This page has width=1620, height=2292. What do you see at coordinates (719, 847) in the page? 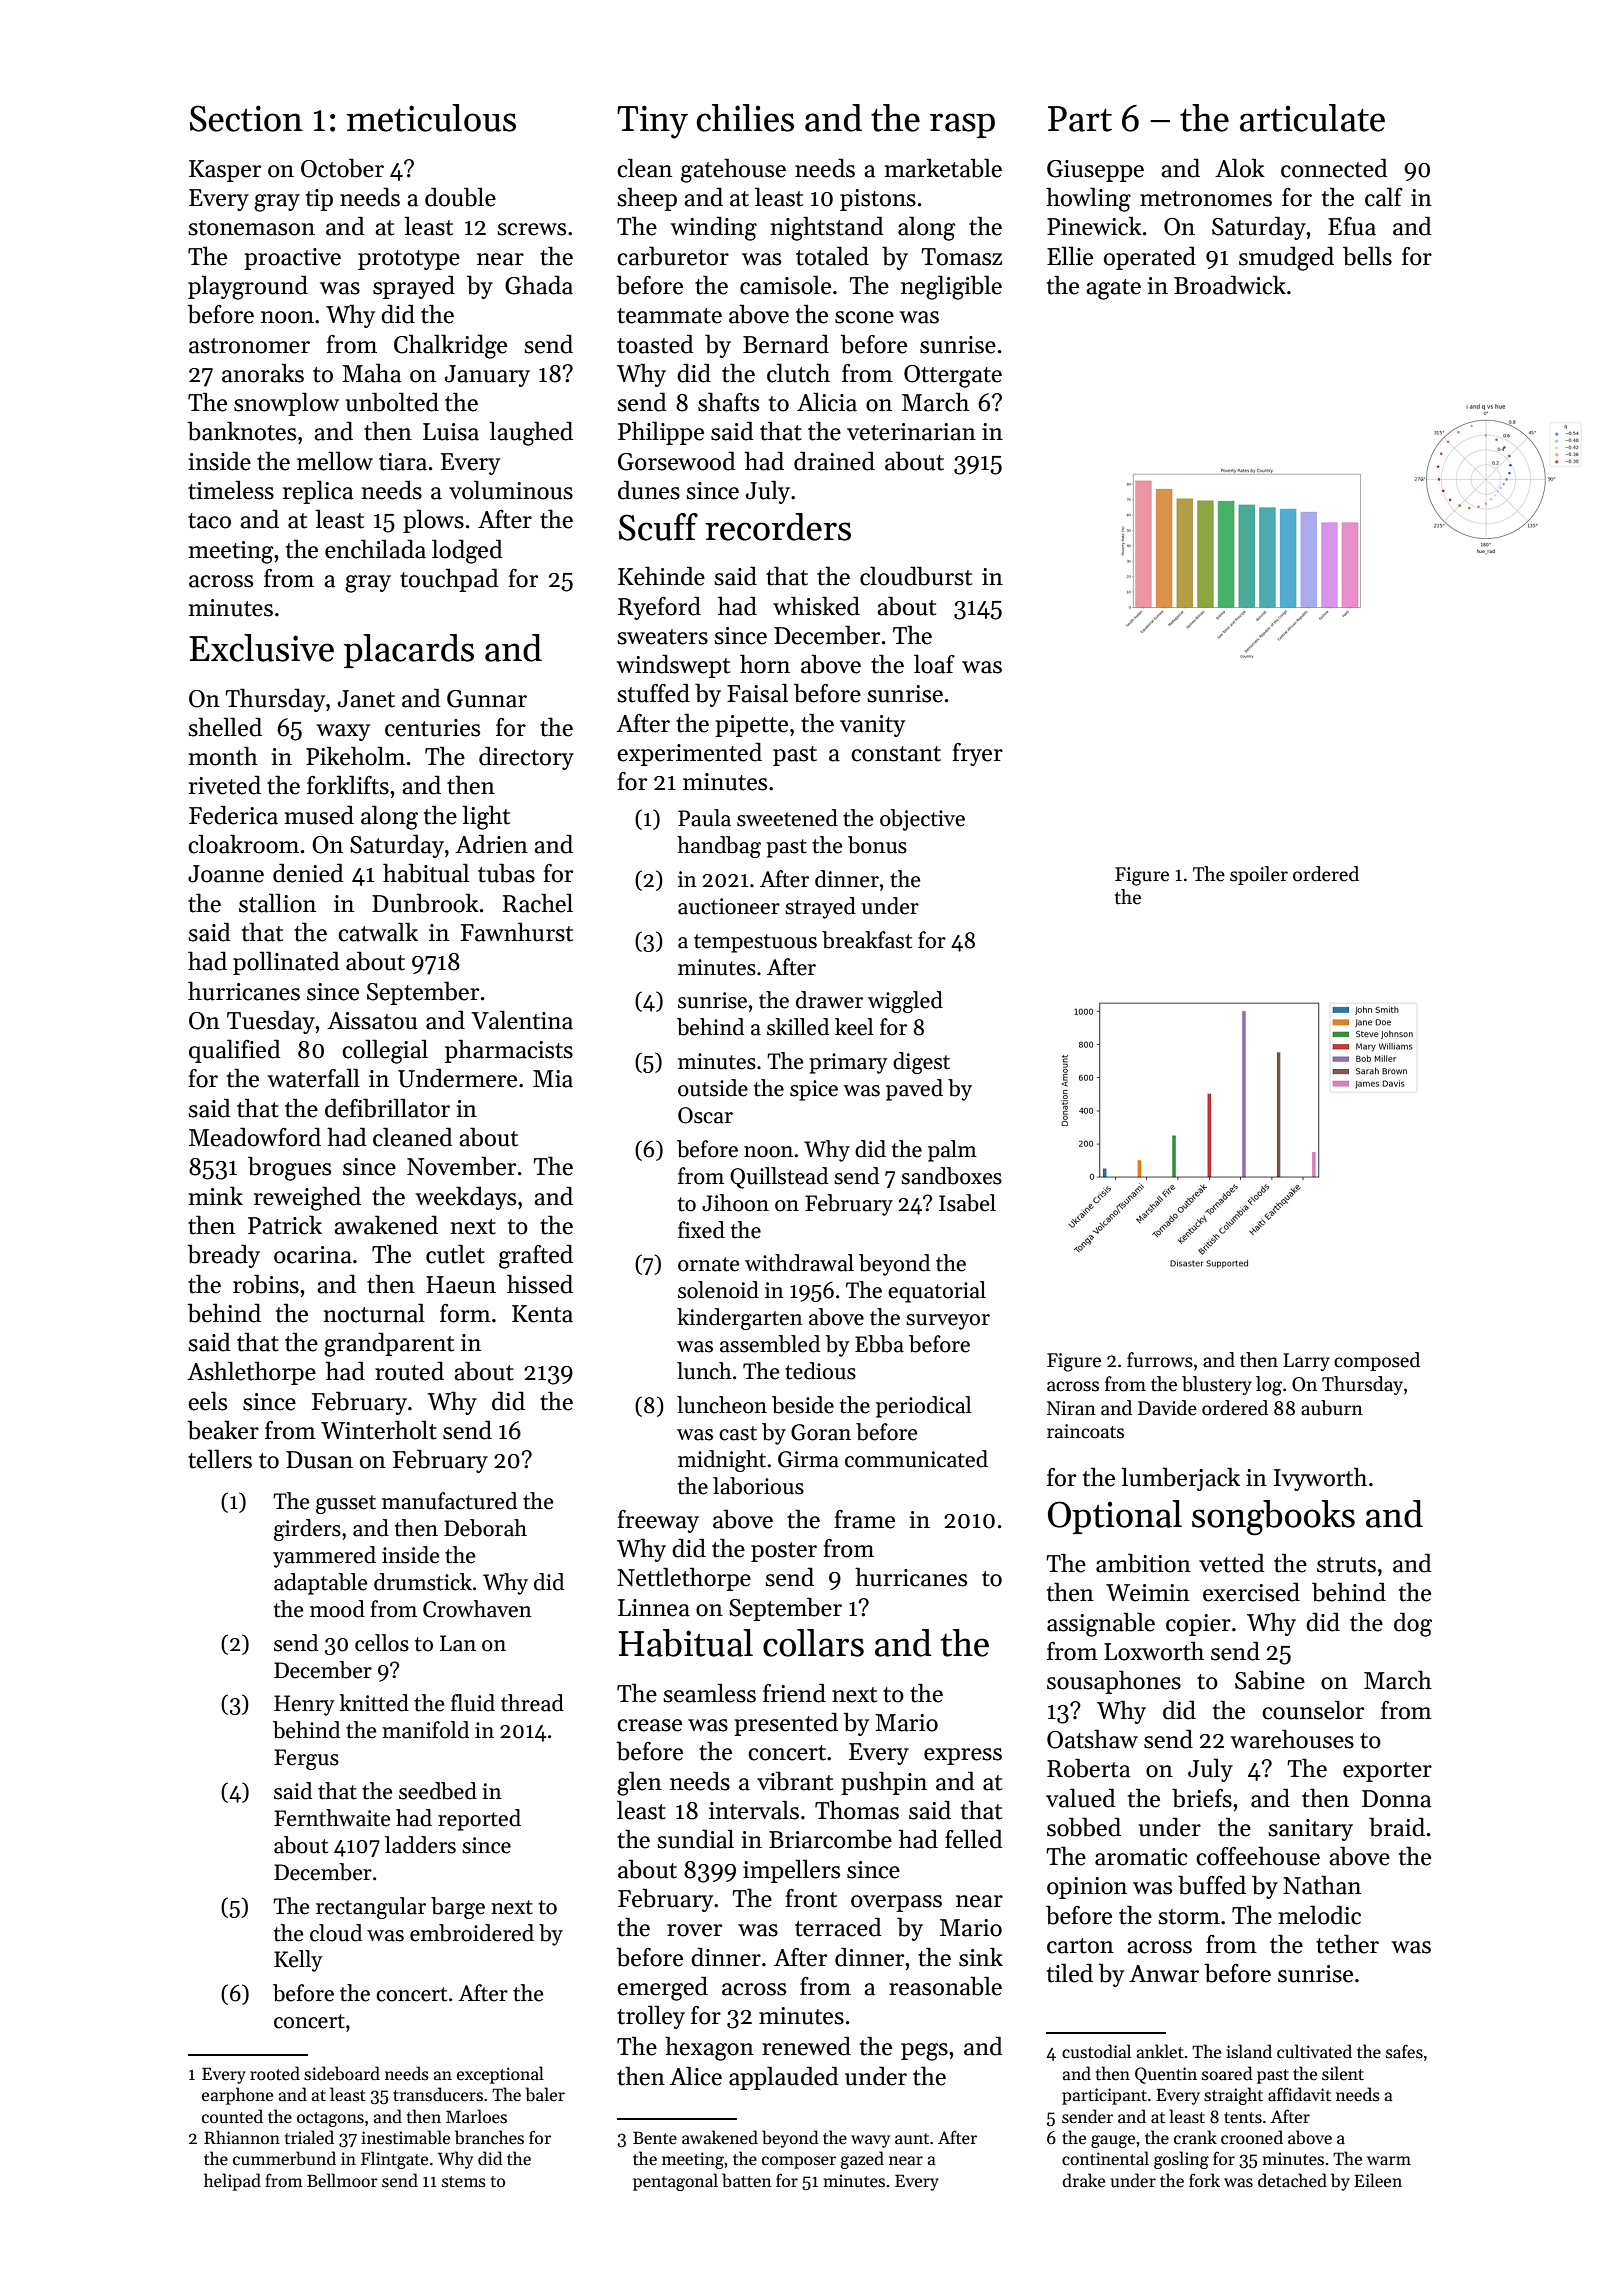
I see `handbag` at bounding box center [719, 847].
